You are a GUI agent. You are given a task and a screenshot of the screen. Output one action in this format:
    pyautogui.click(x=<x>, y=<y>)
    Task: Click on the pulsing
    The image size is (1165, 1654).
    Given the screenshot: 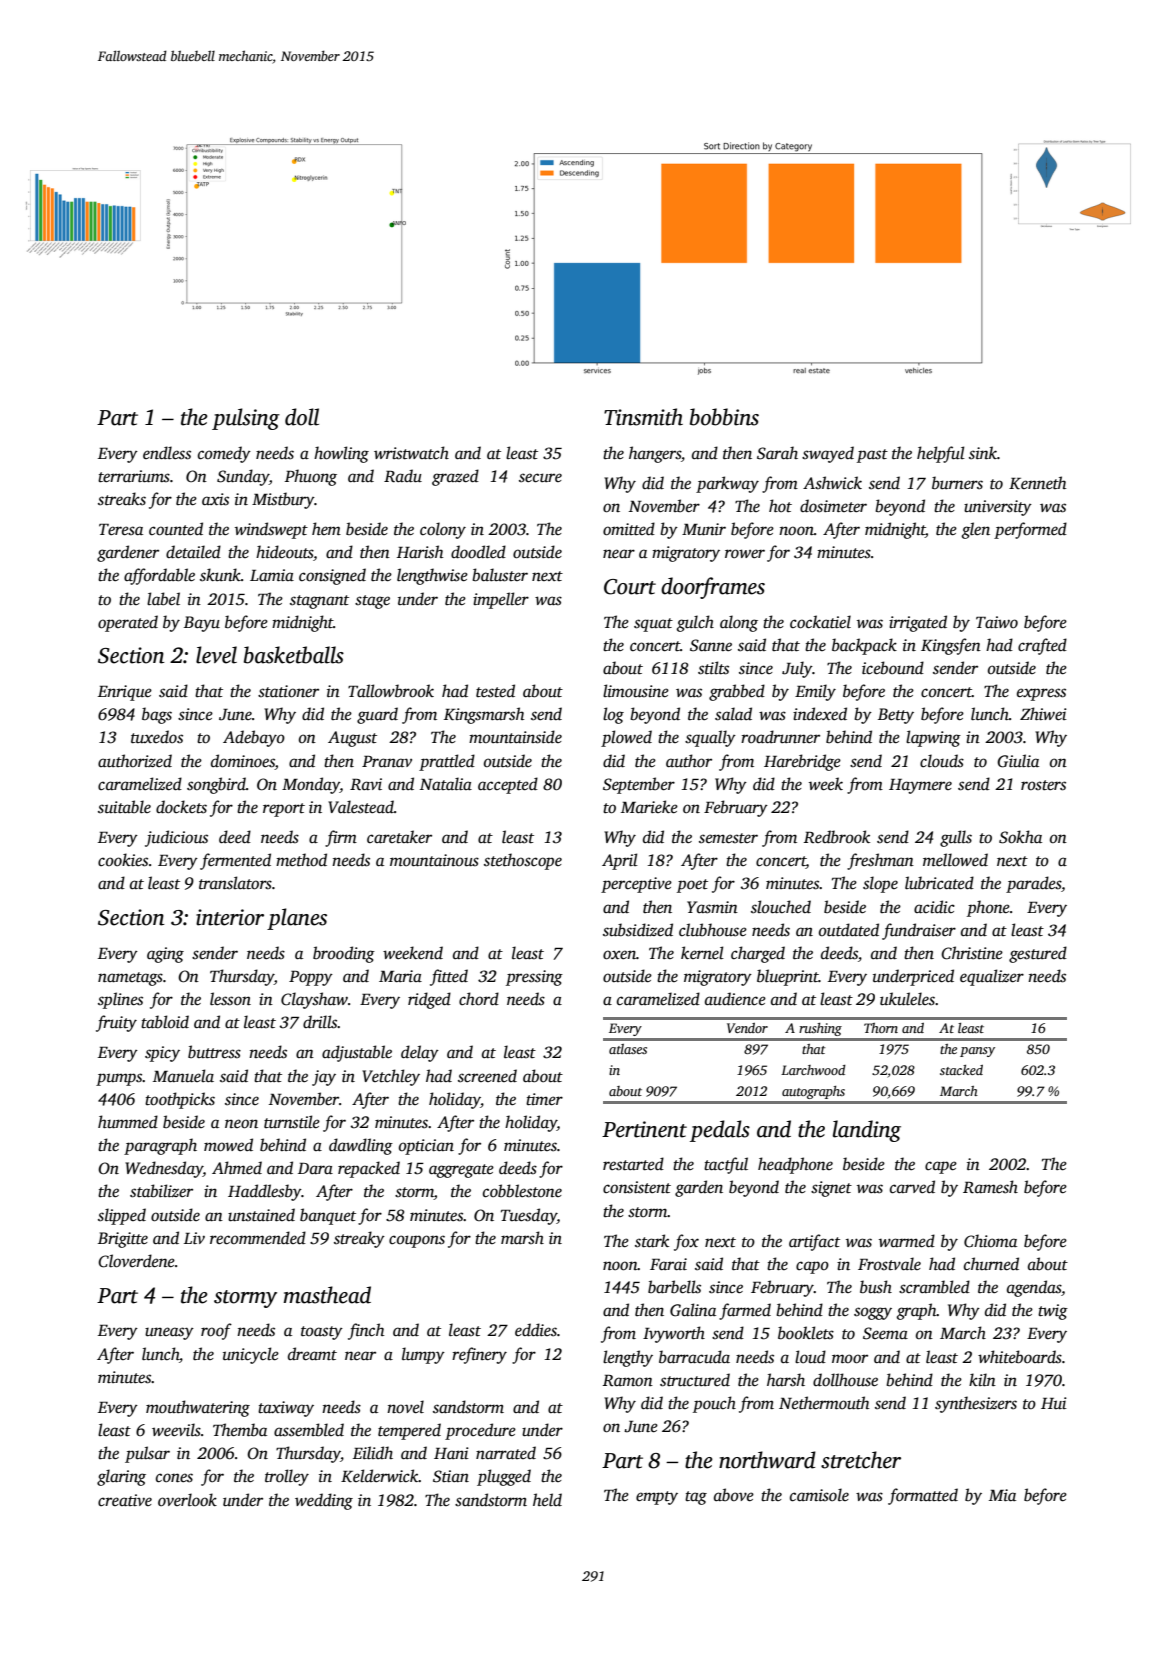 What is the action you would take?
    pyautogui.click(x=246, y=419)
